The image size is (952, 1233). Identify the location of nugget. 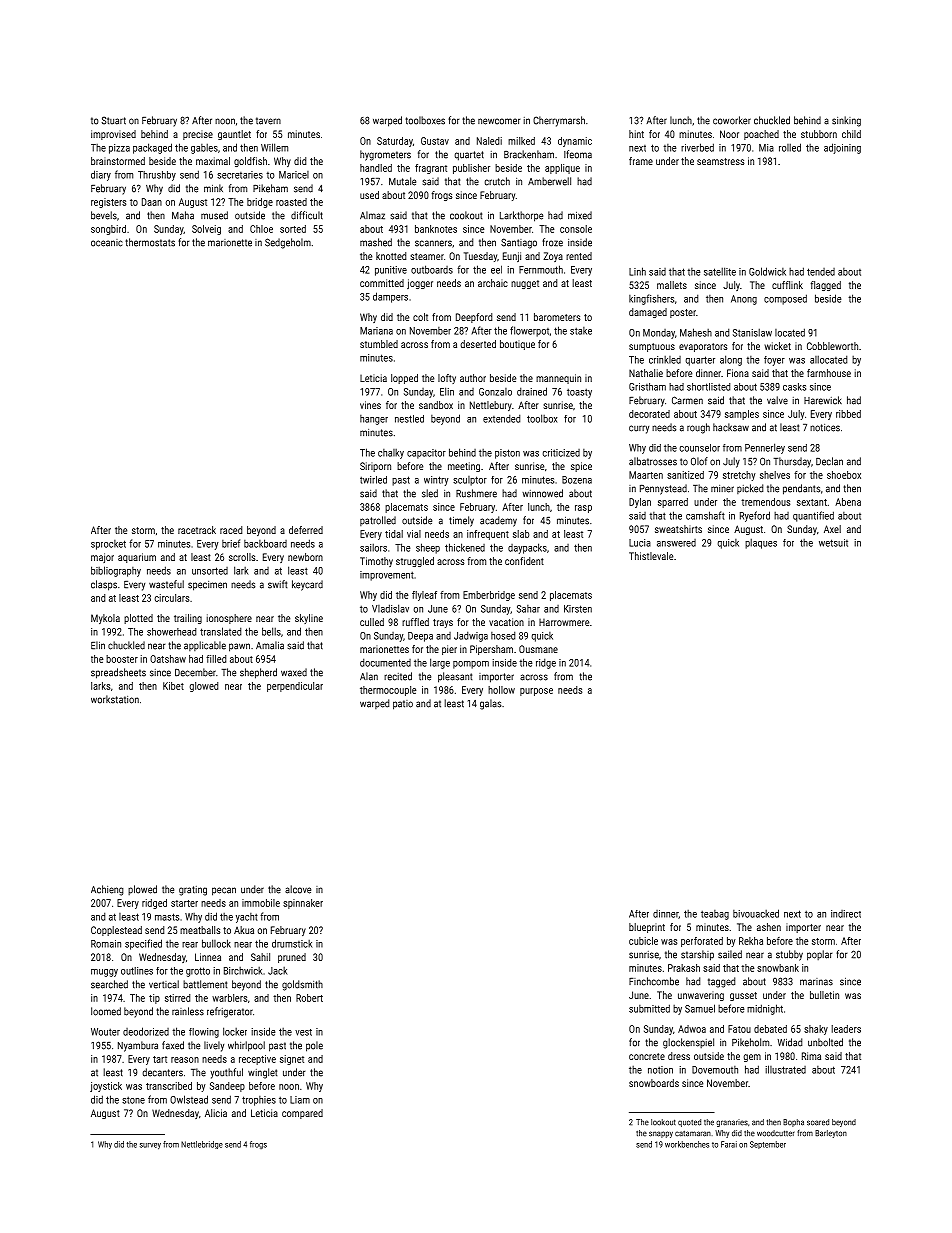
(525, 284).
